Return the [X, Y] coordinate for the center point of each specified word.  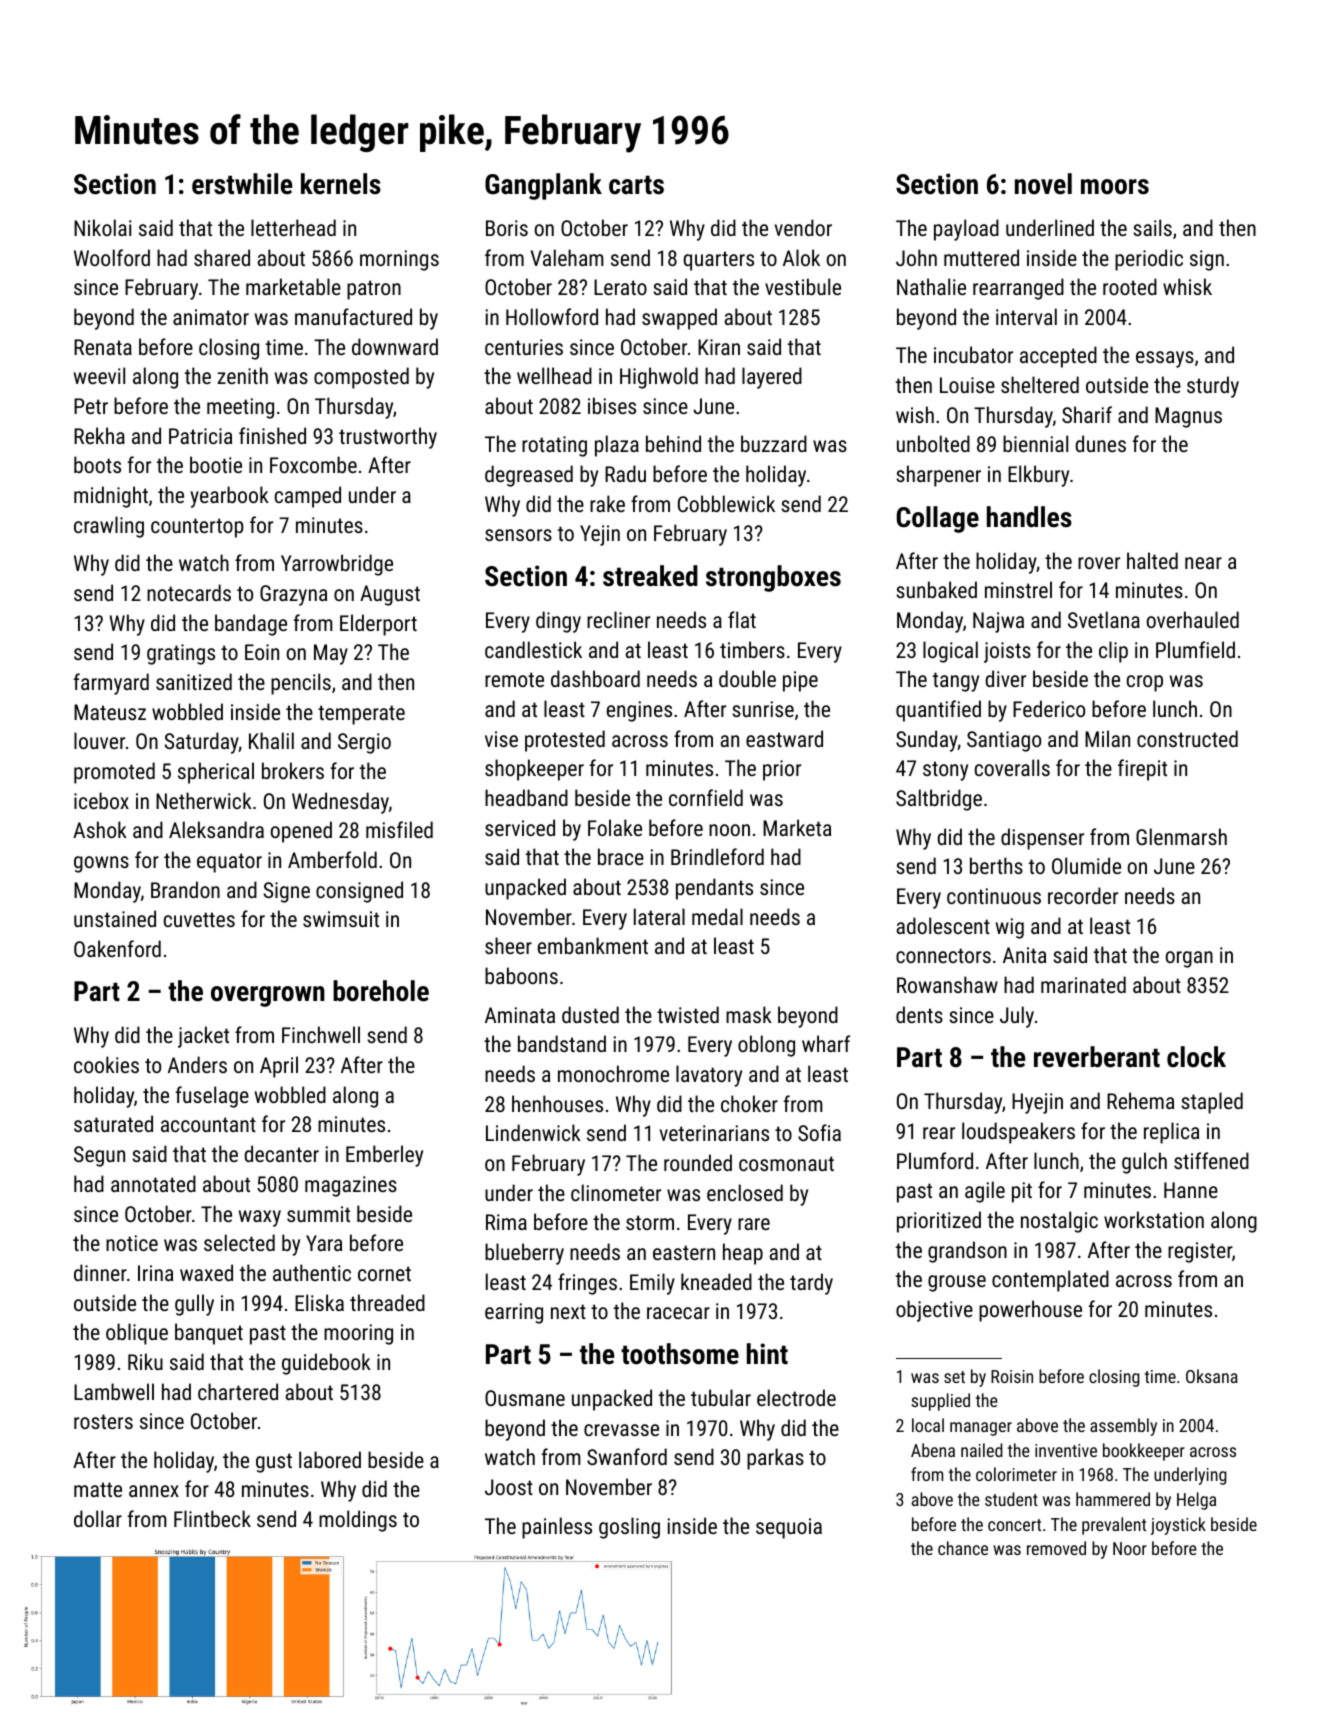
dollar [98, 1518]
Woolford [112, 257]
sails [1152, 227]
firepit [1142, 770]
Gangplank [543, 186]
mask [749, 1014]
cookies [106, 1064]
